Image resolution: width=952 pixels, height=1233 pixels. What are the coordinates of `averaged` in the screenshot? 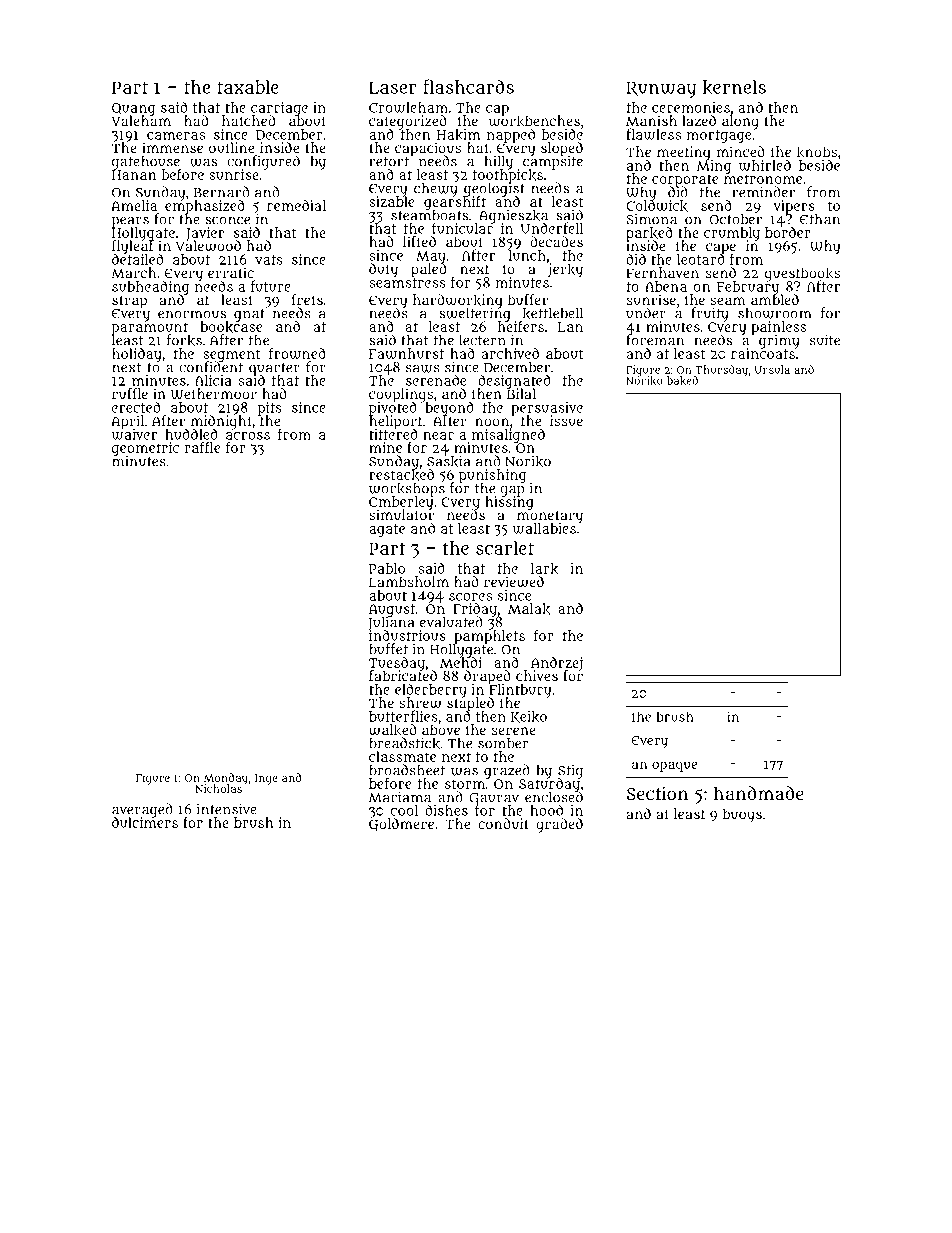 It's located at (142, 810).
